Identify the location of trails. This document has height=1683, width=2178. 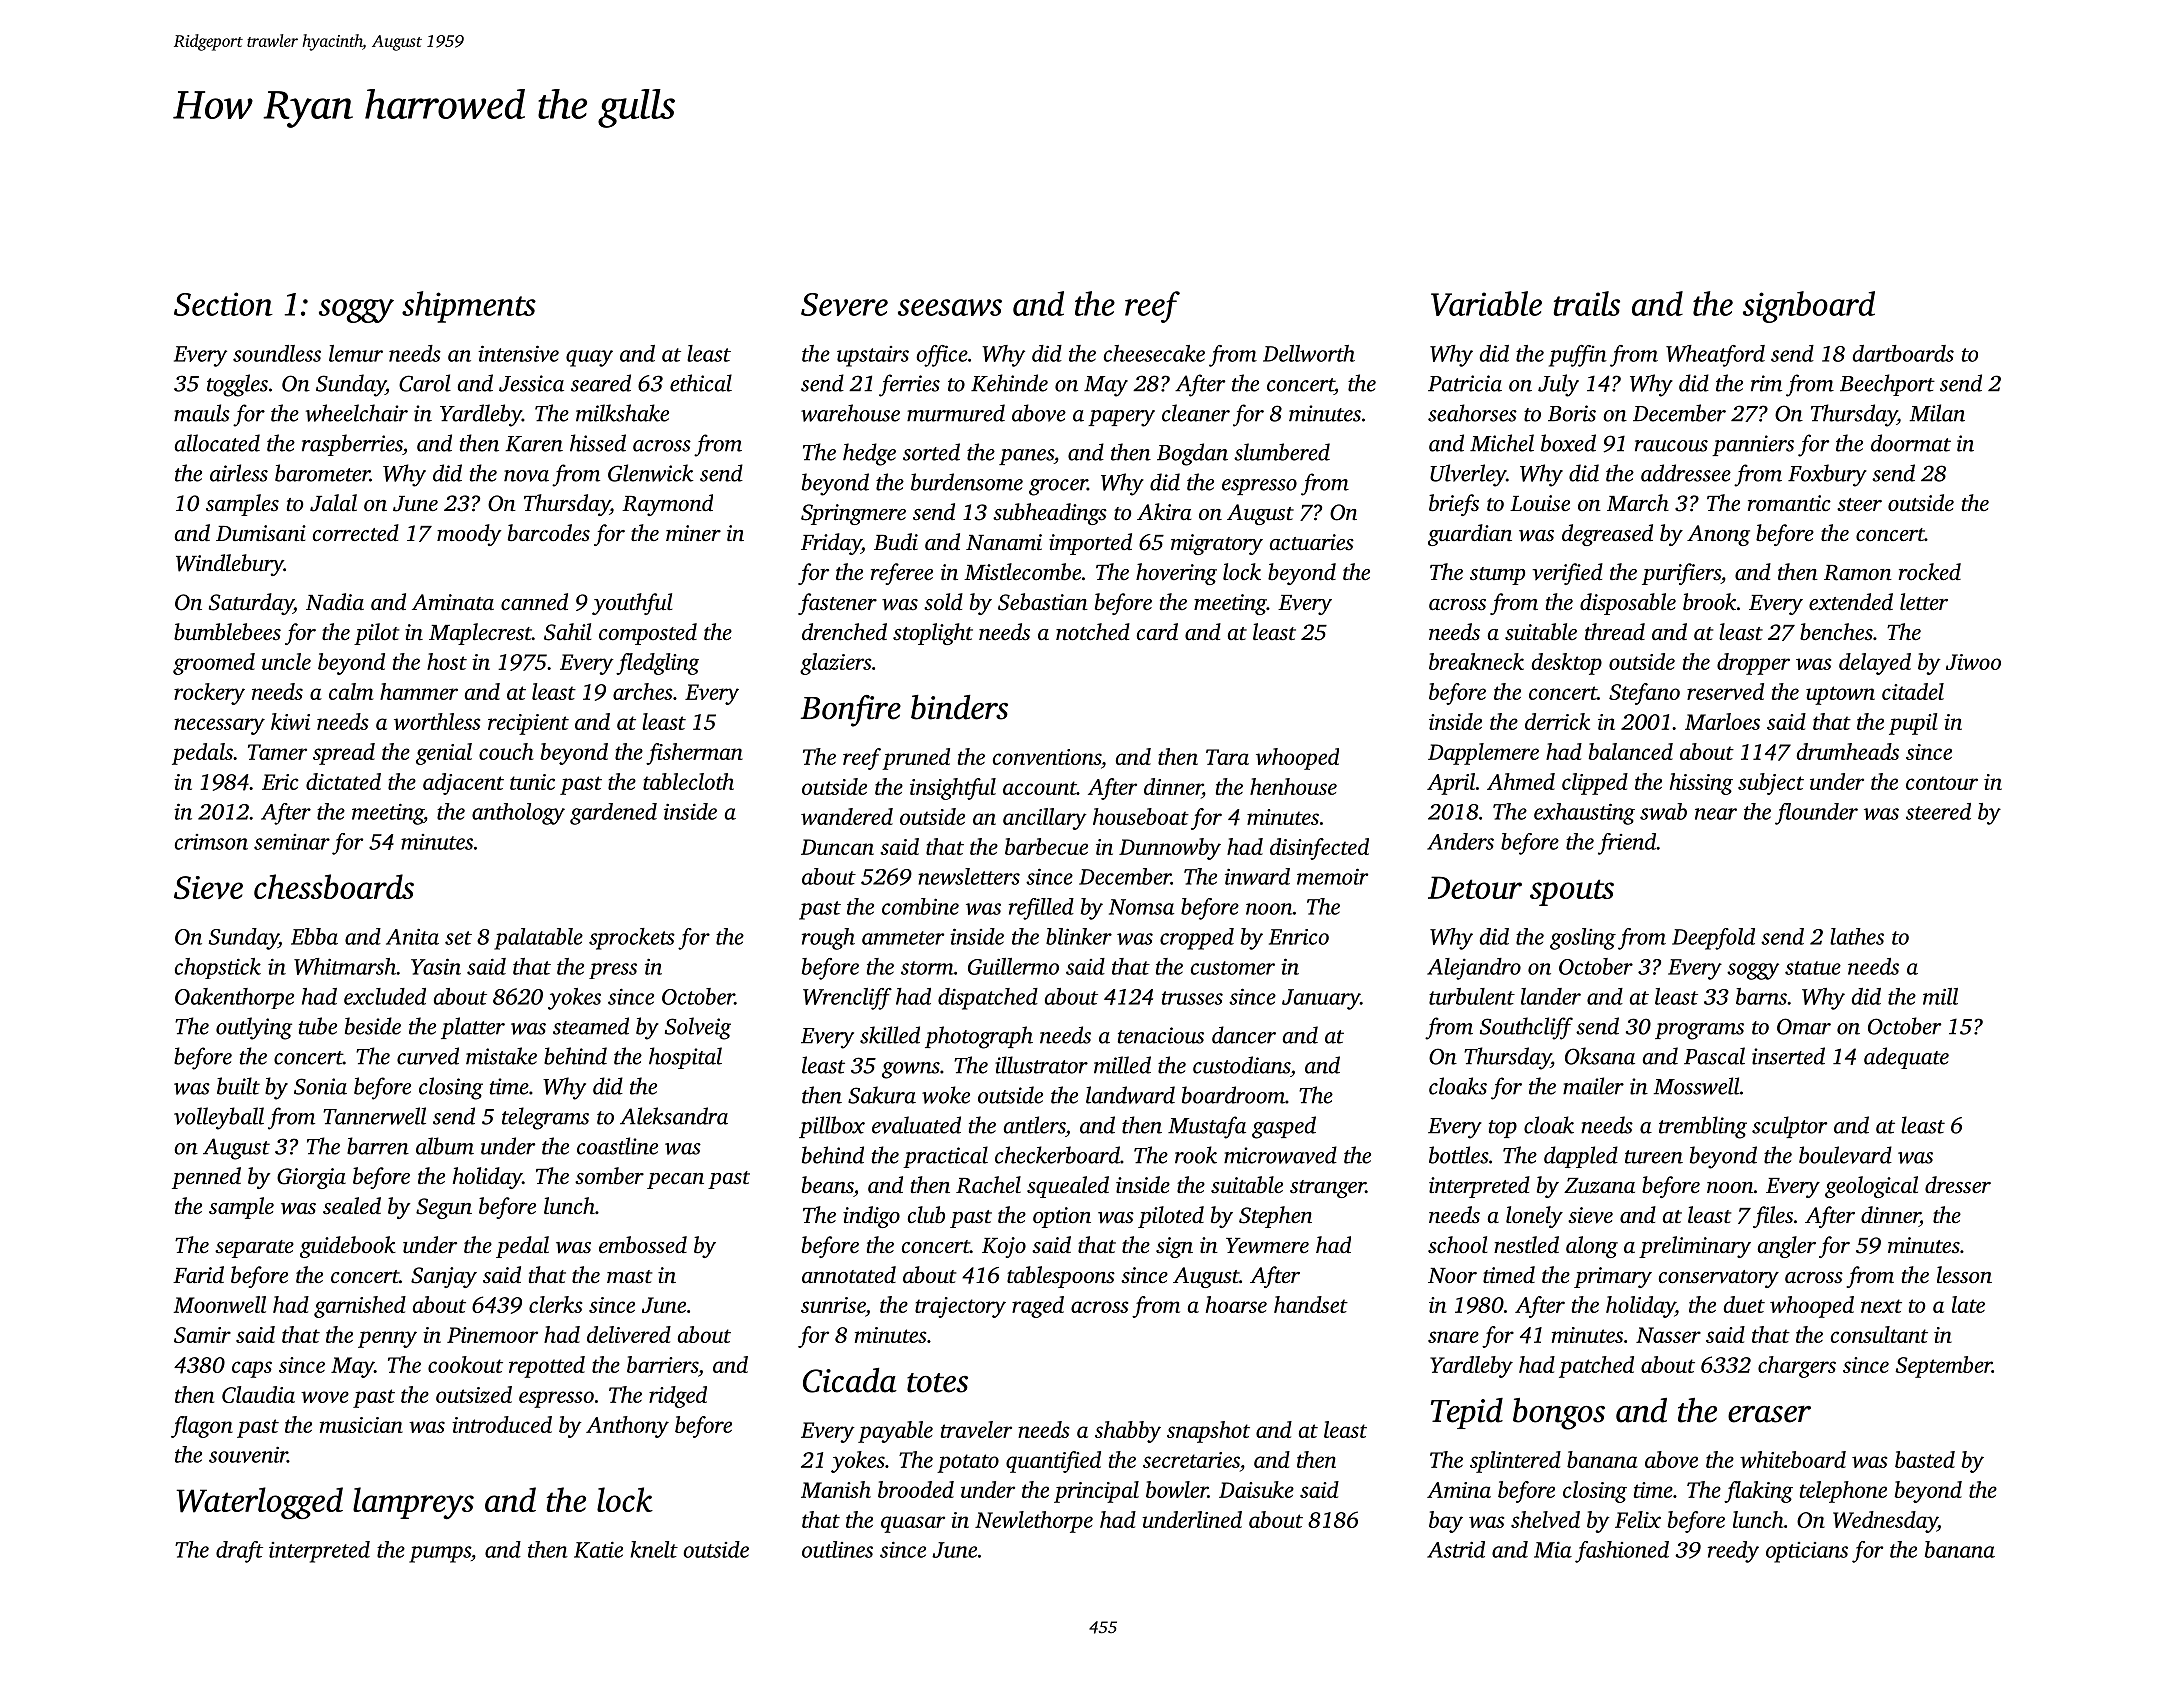
(1586, 303).
